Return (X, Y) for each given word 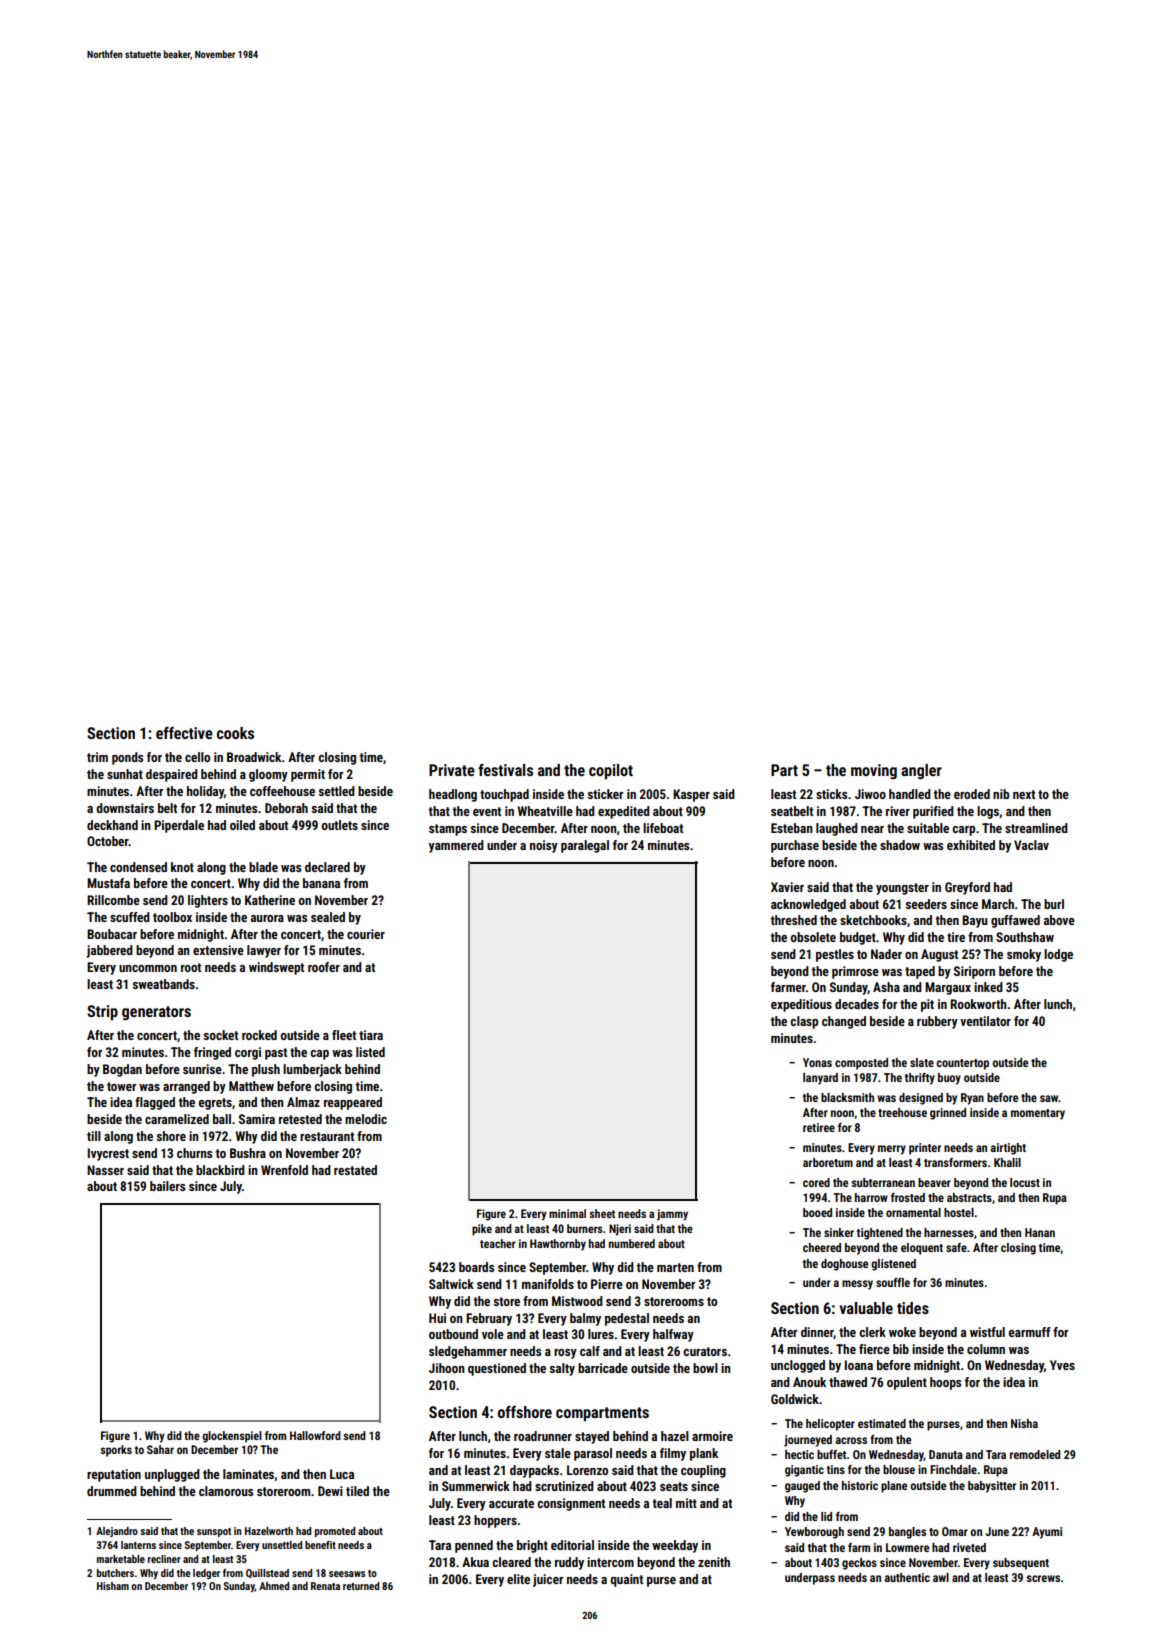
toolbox (172, 917)
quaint (626, 1580)
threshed (793, 920)
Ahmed (274, 1586)
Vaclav (1031, 845)
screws (1043, 1578)
